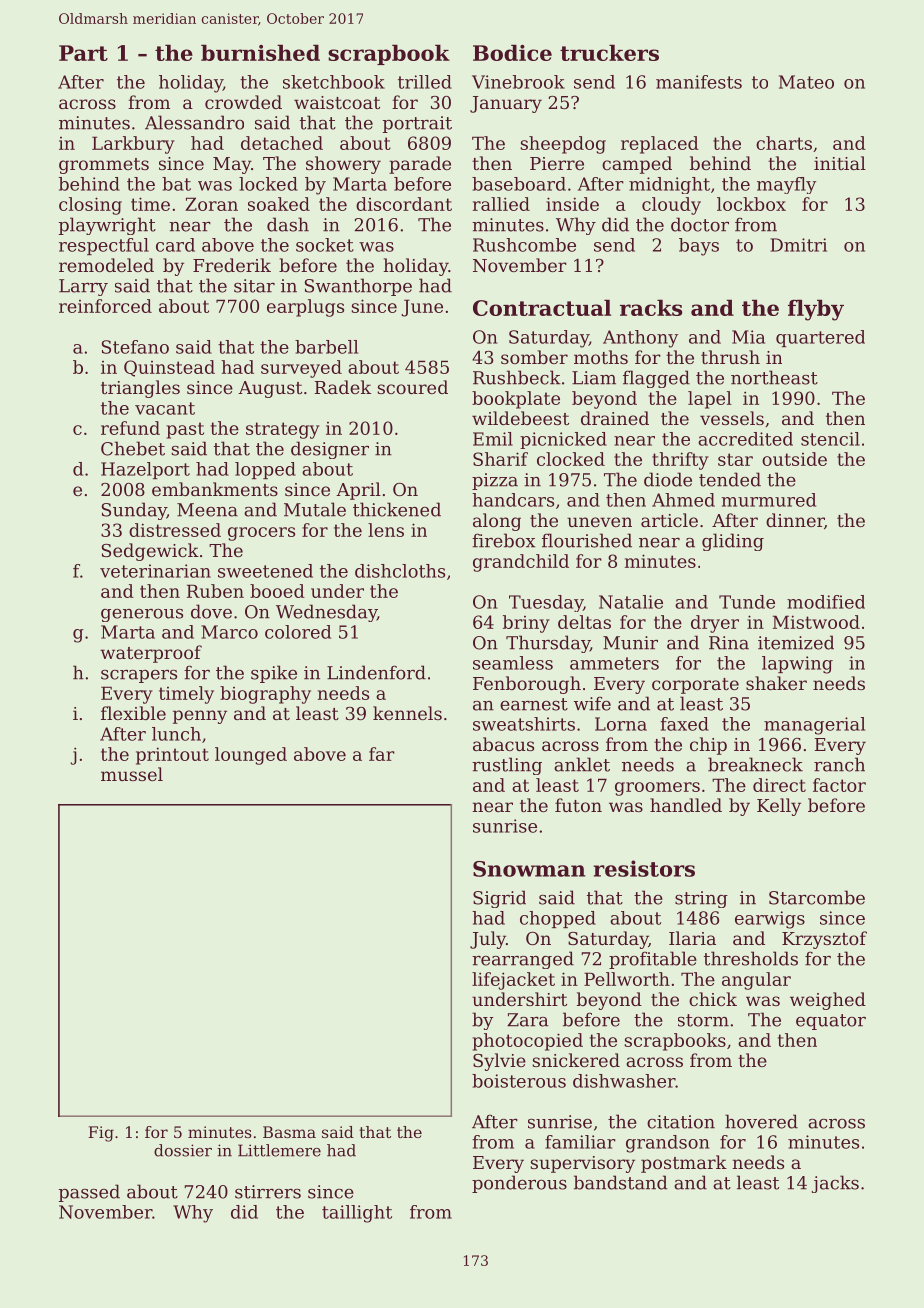 This screenshot has width=924, height=1308. Describe the element at coordinates (761, 1121) in the screenshot. I see `hovered` at that location.
